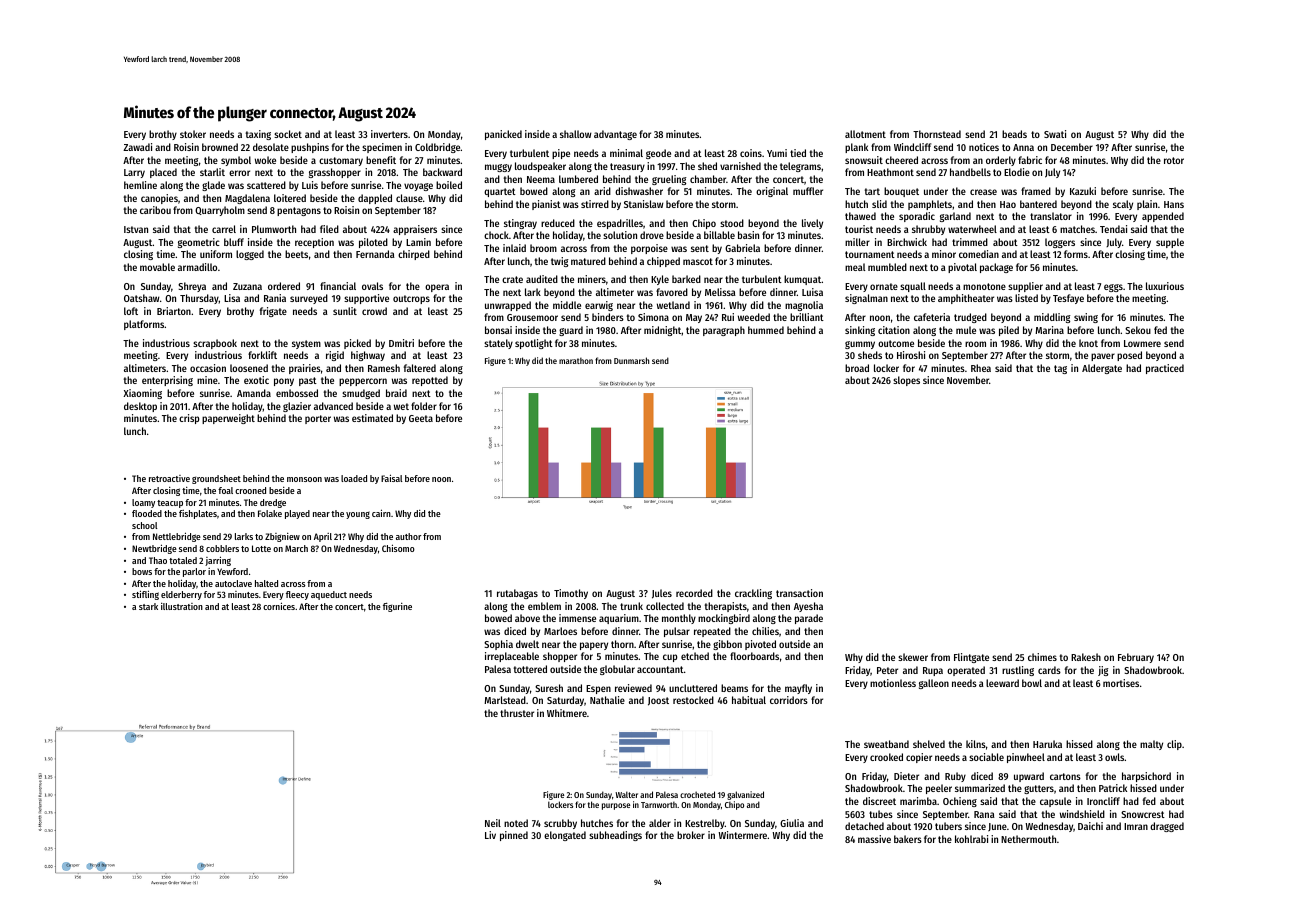 This screenshot has height=924, width=1308. I want to click on Snowcrest, so click(1143, 814).
